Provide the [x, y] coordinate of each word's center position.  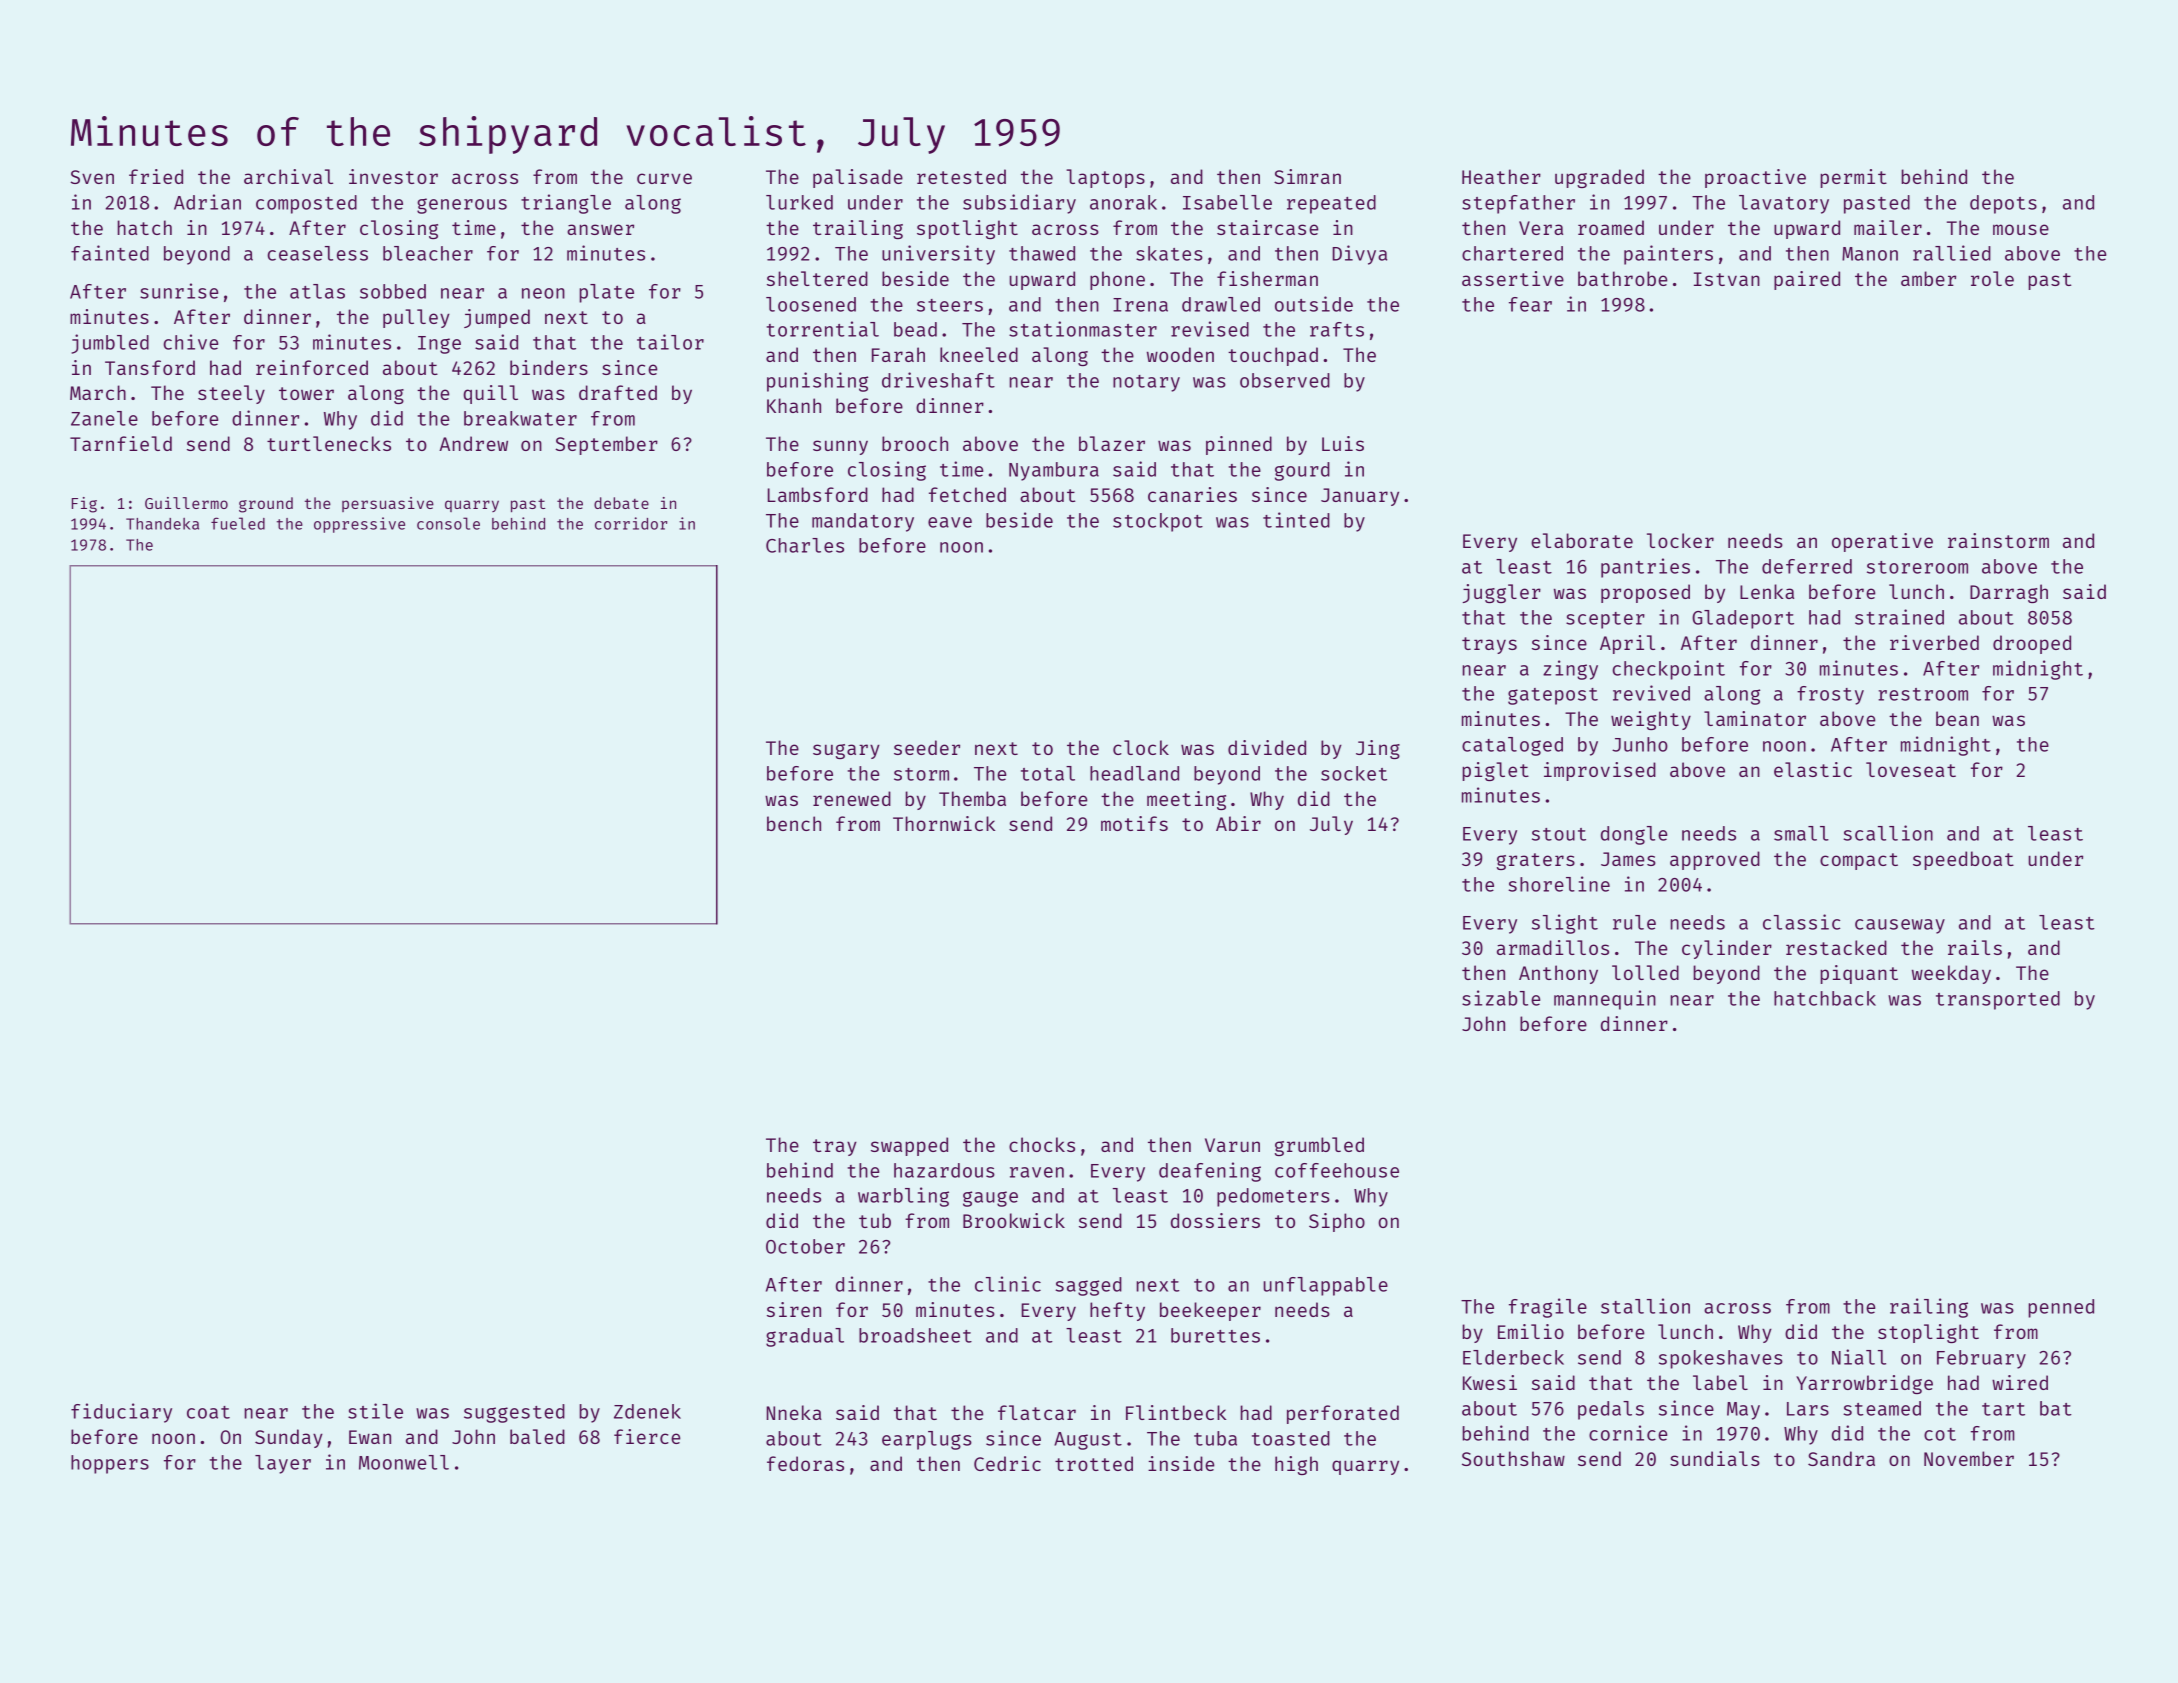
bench [794, 823]
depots [2003, 204]
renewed [852, 798]
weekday [1951, 974]
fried [156, 176]
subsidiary [1019, 204]
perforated [1343, 1414]
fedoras [805, 1463]
